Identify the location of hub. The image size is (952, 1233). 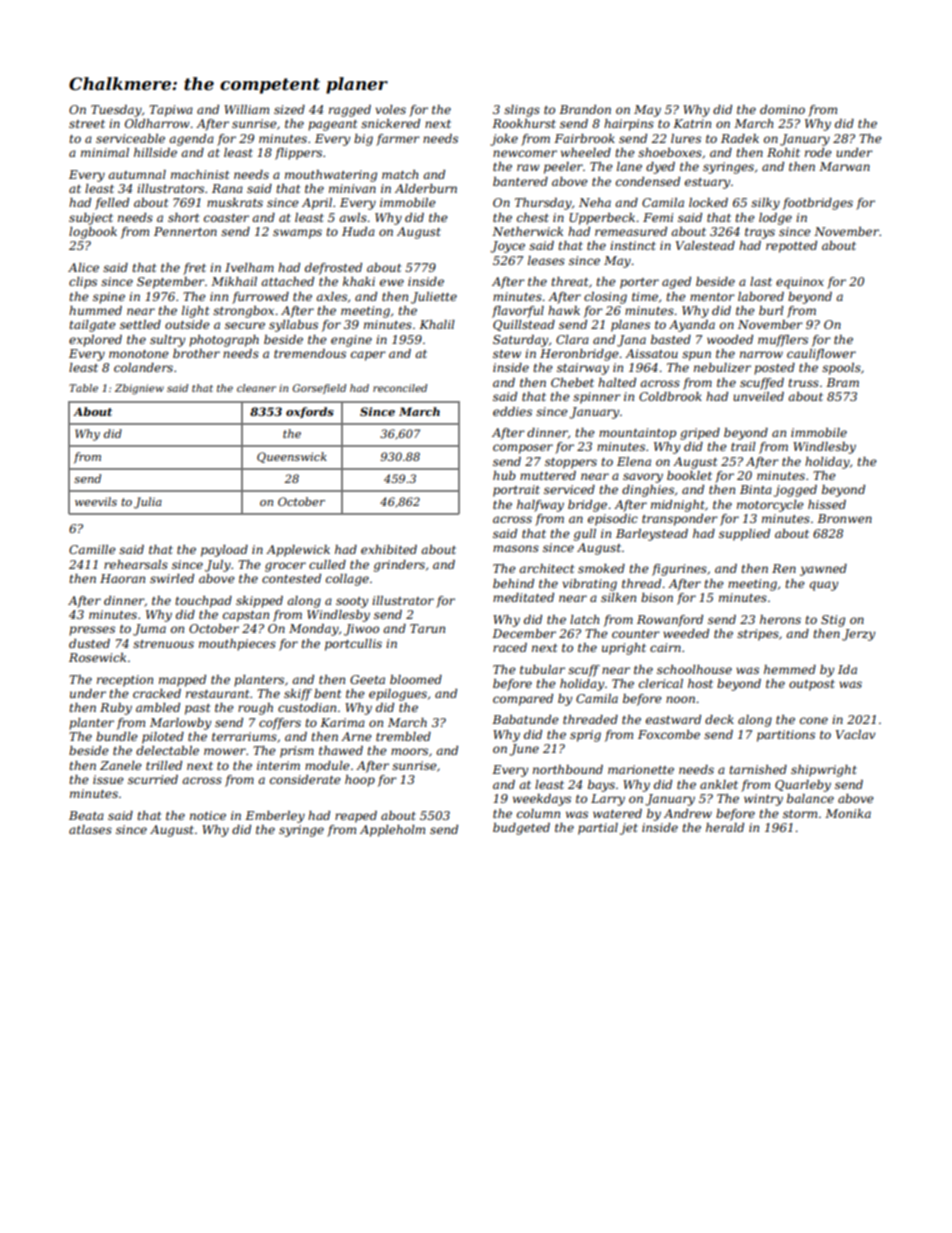
(504, 475).
